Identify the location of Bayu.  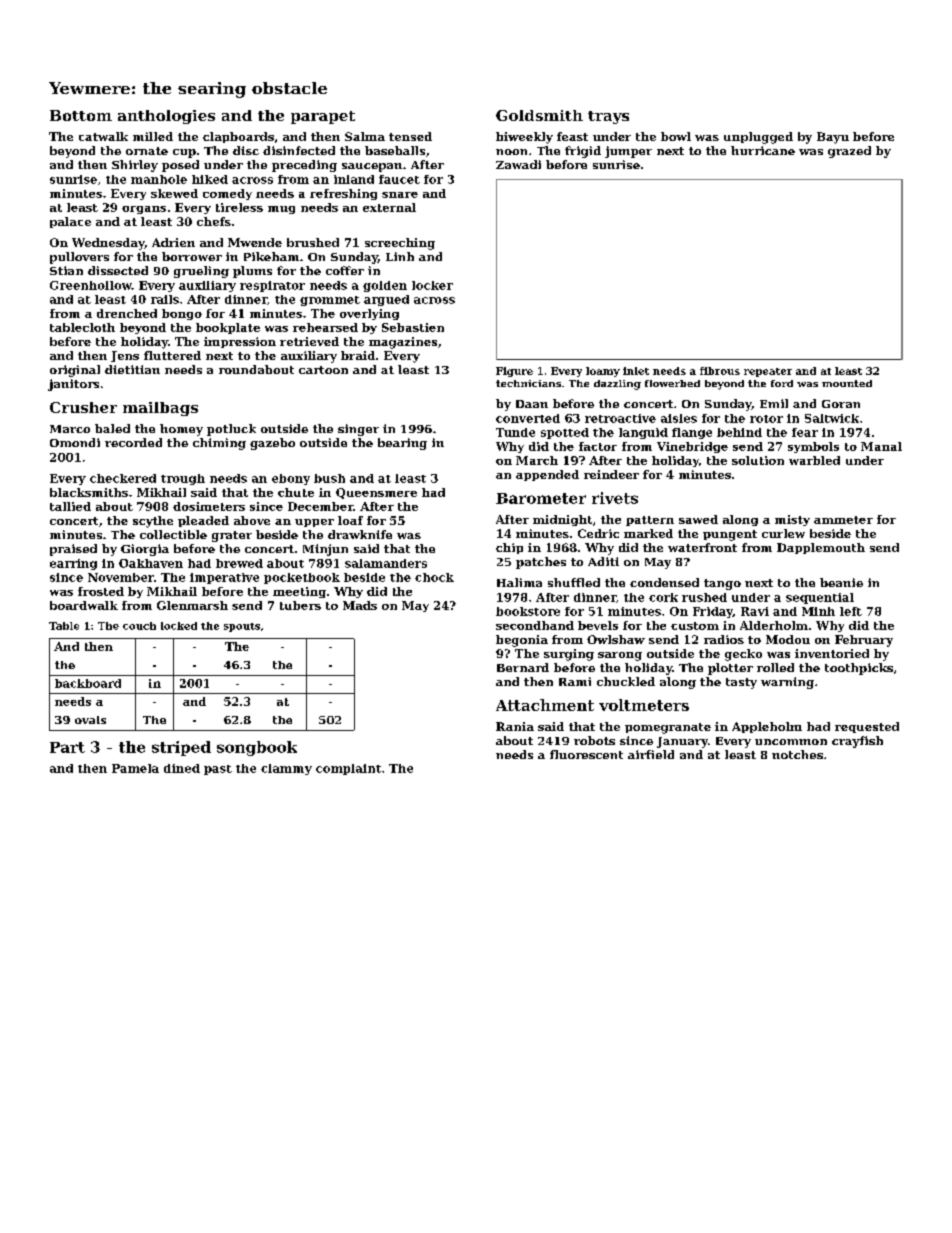
(833, 138).
